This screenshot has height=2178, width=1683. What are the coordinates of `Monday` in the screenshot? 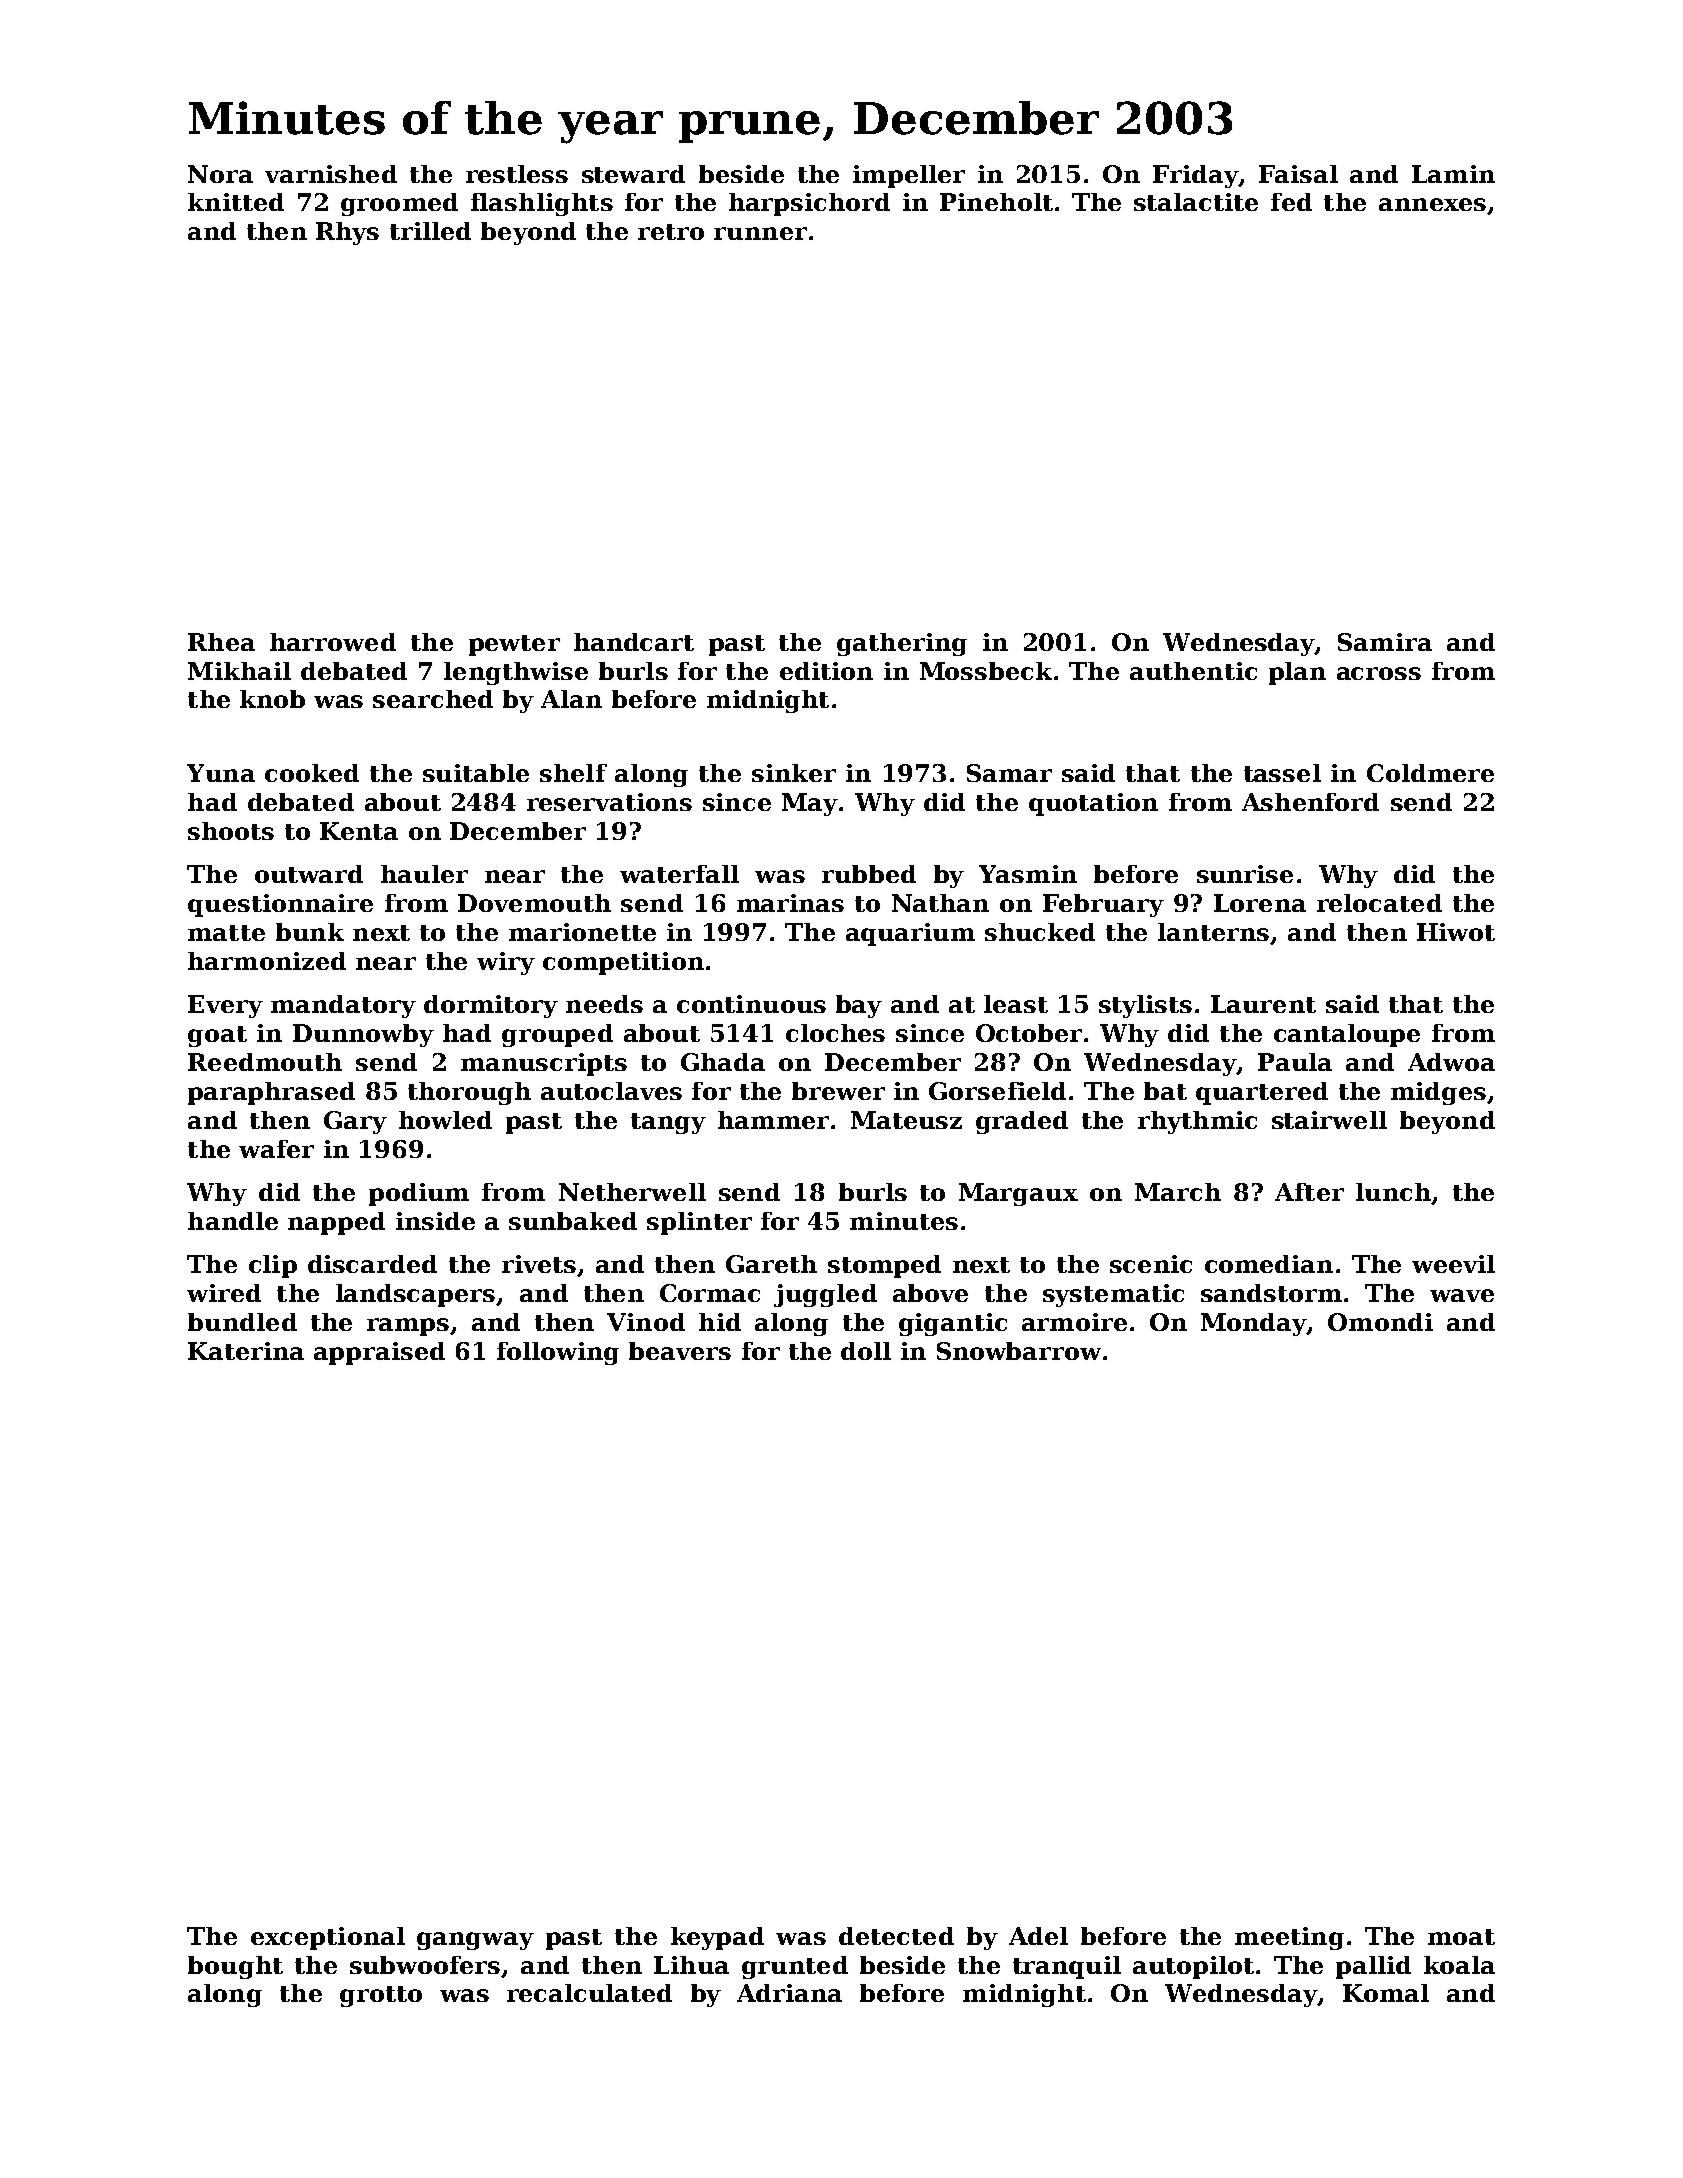 It's located at (1254, 1324).
